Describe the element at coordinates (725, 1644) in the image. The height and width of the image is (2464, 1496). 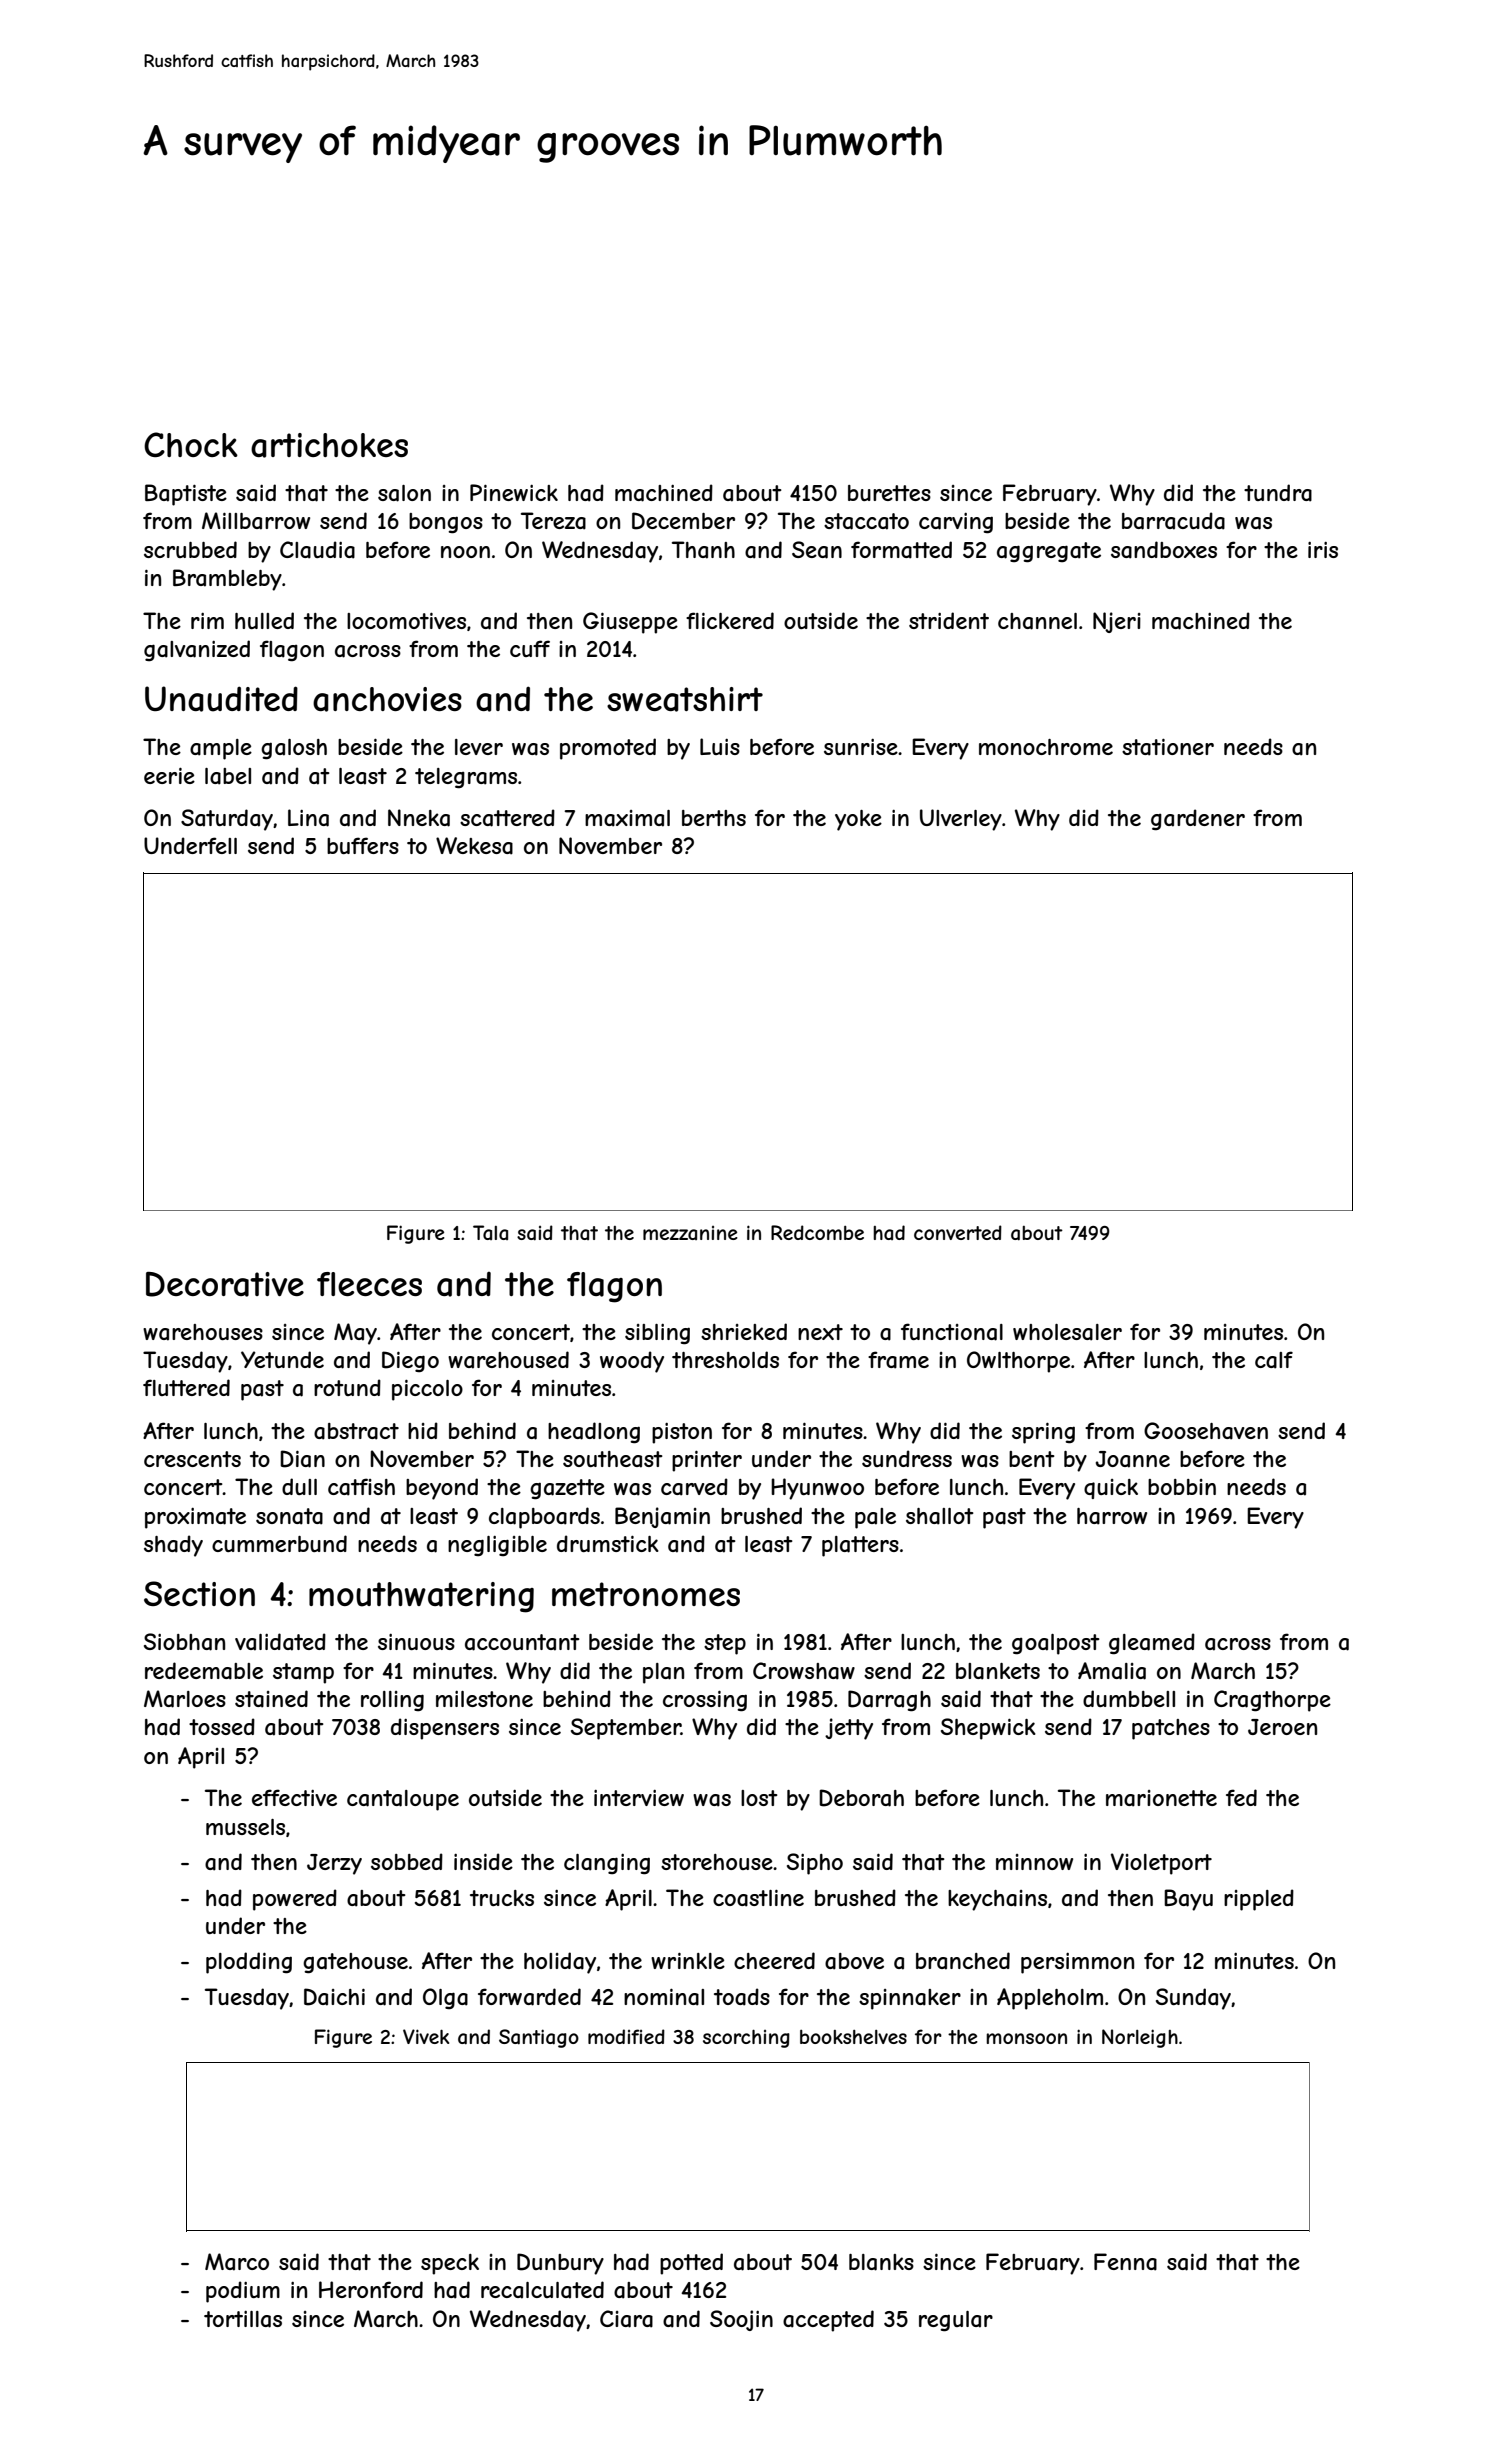
I see `step` at that location.
